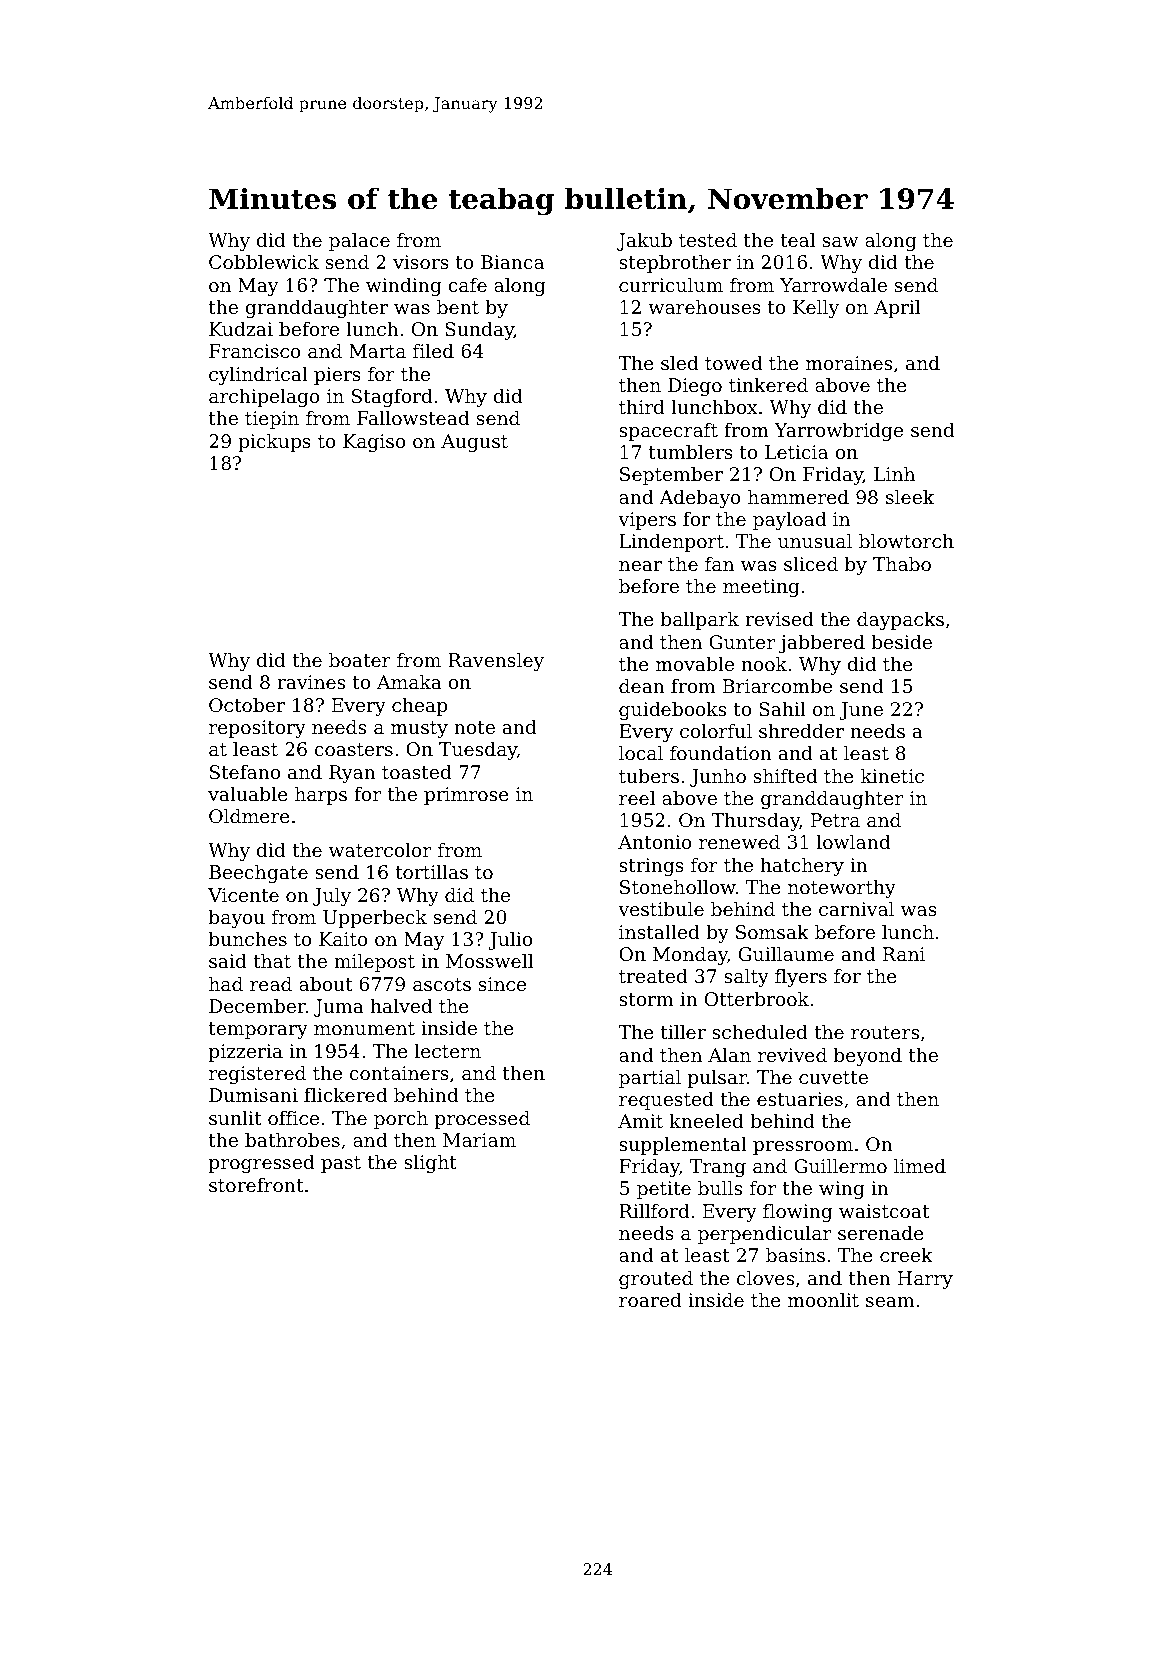 The image size is (1165, 1654). What do you see at coordinates (644, 241) in the screenshot?
I see `Jakub` at bounding box center [644, 241].
